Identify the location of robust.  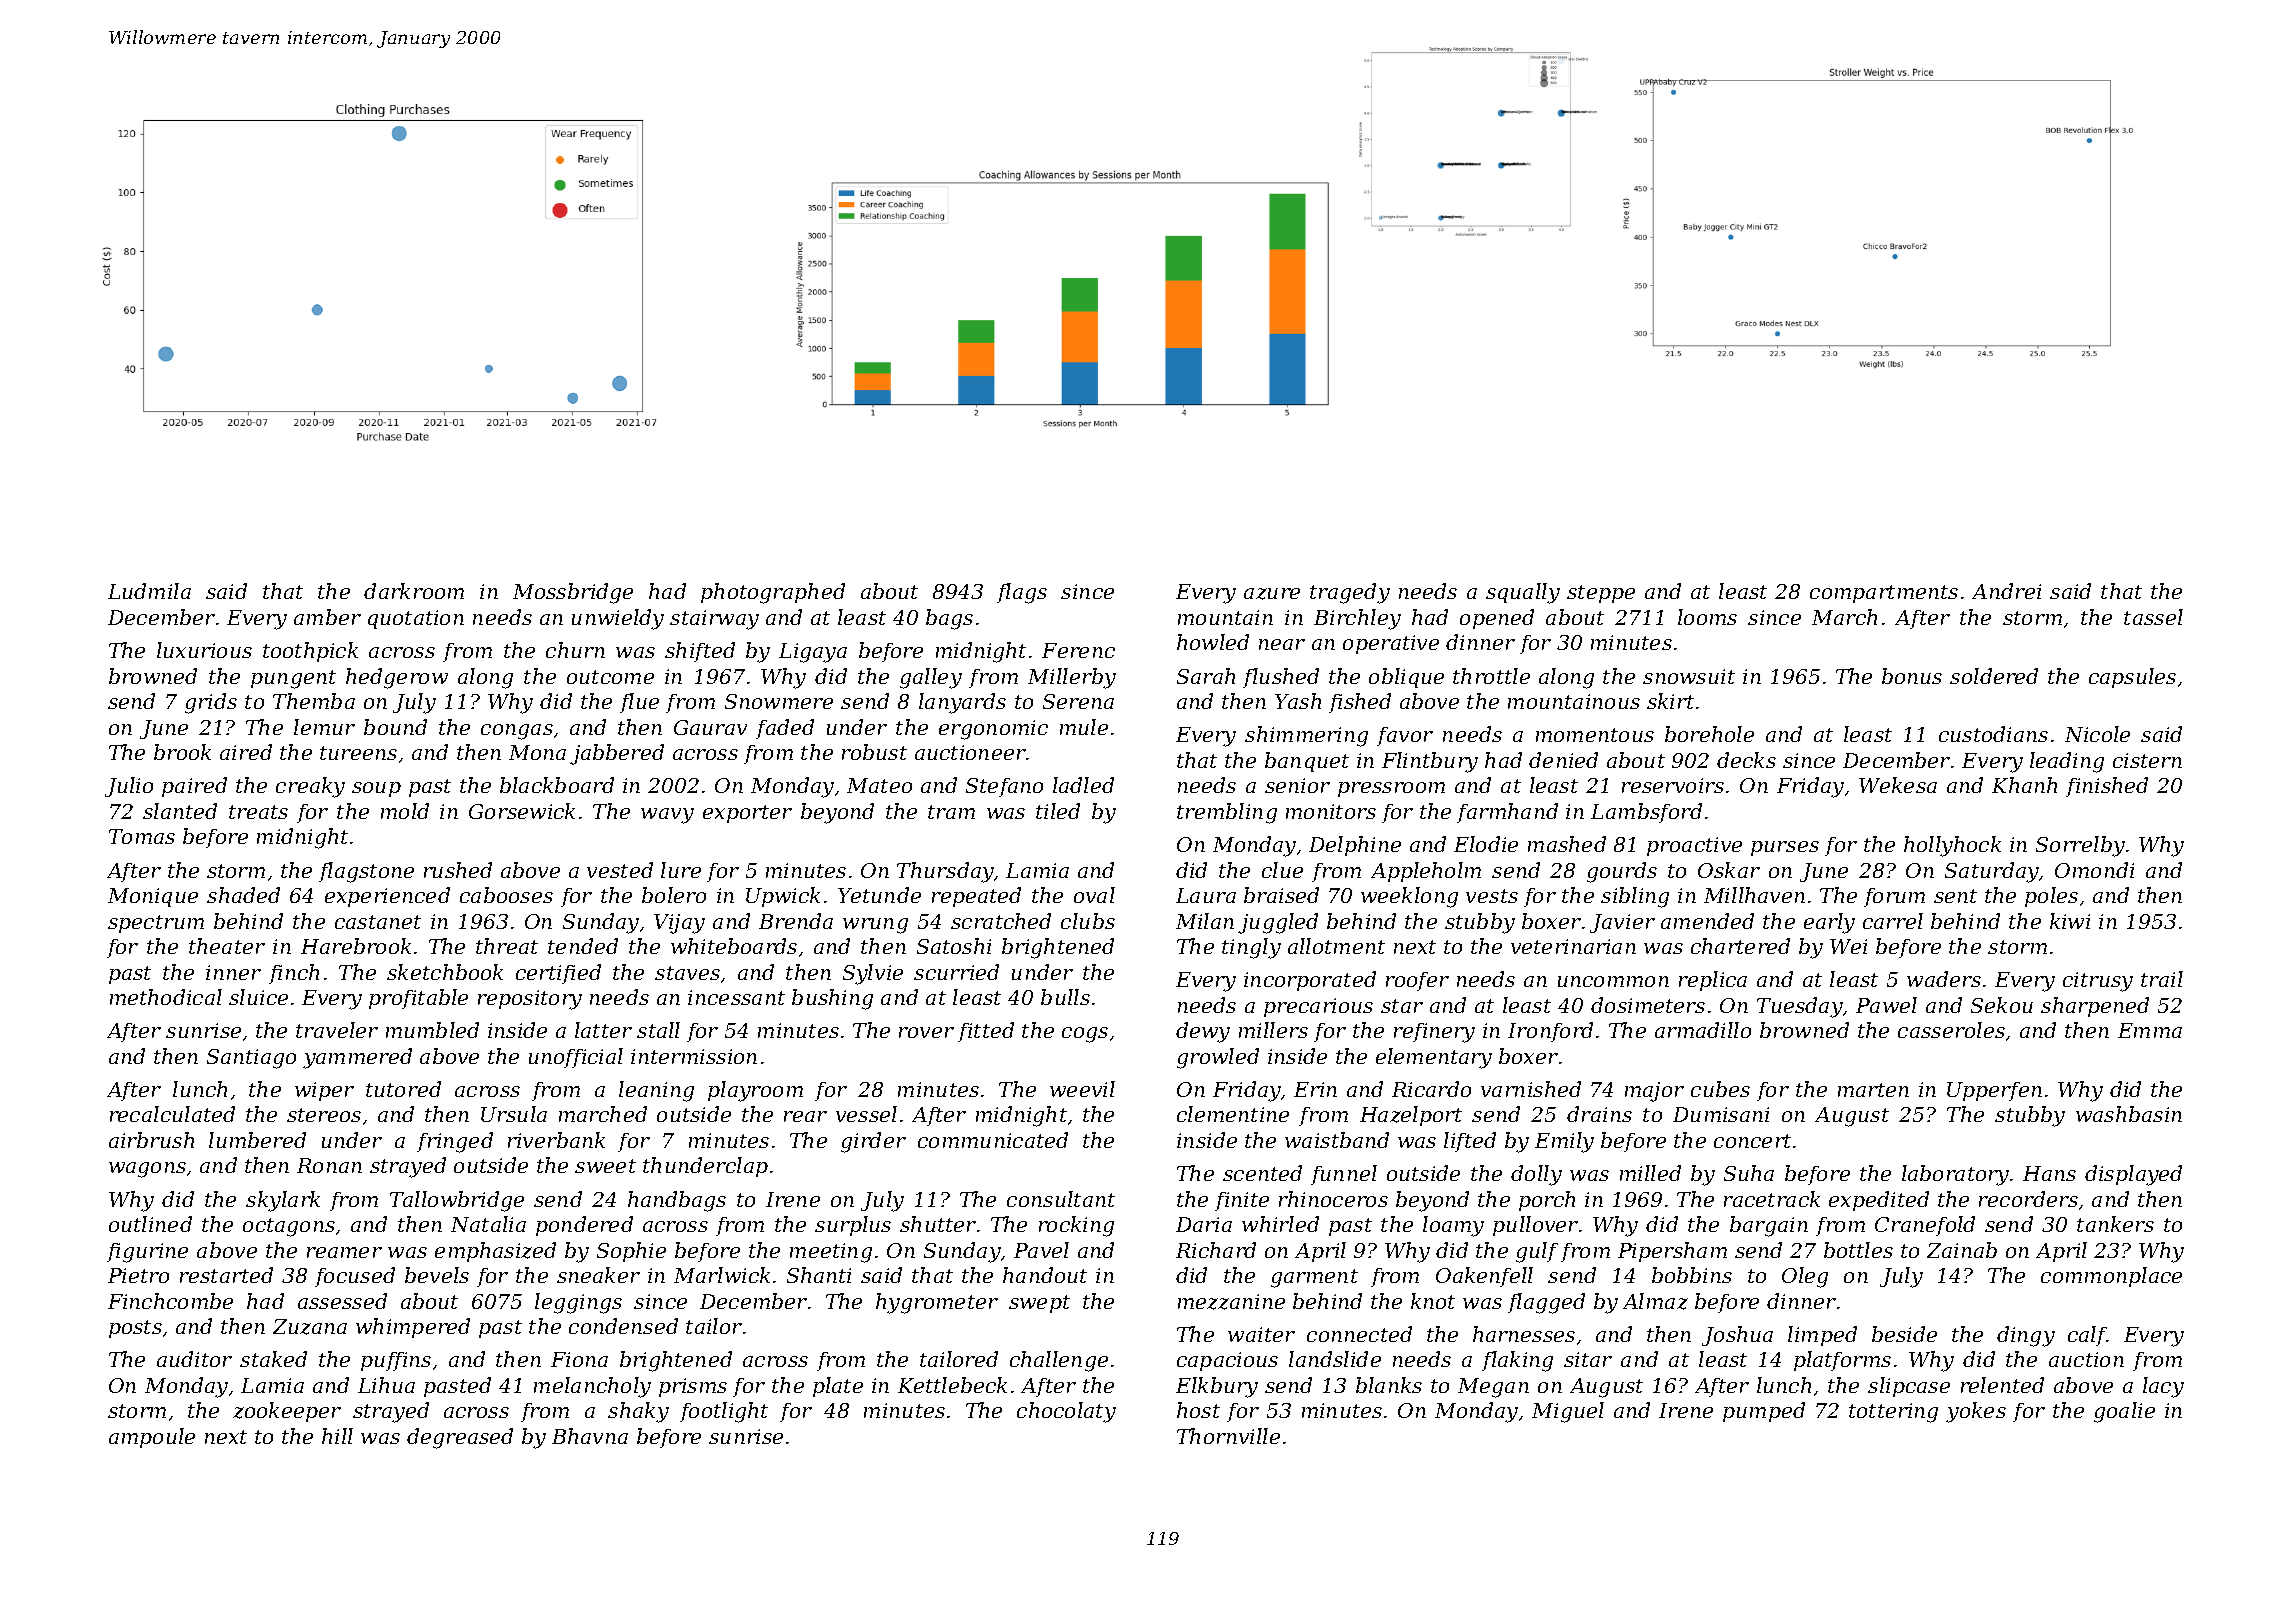
(874, 752).
